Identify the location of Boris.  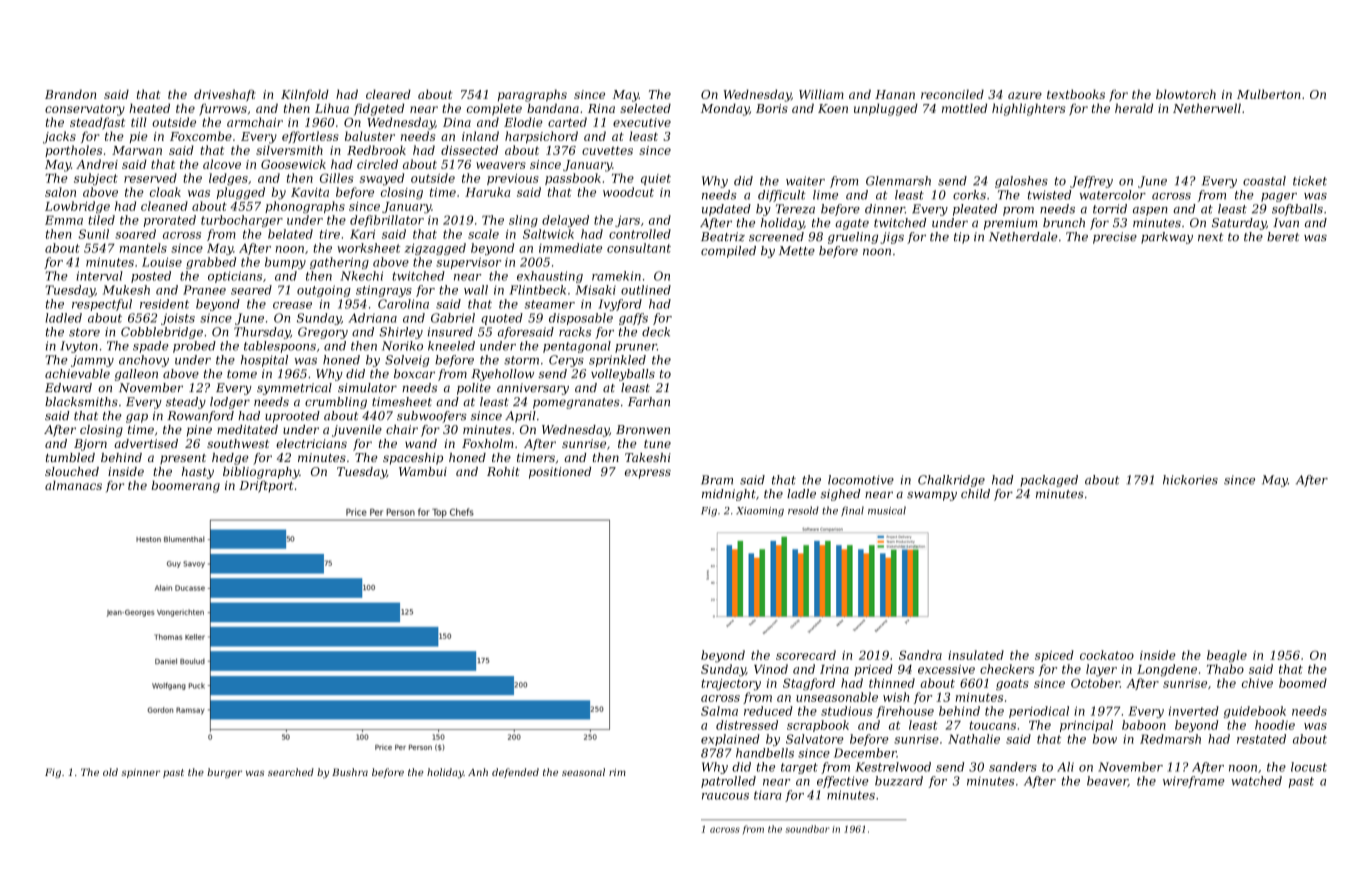
(772, 108).
